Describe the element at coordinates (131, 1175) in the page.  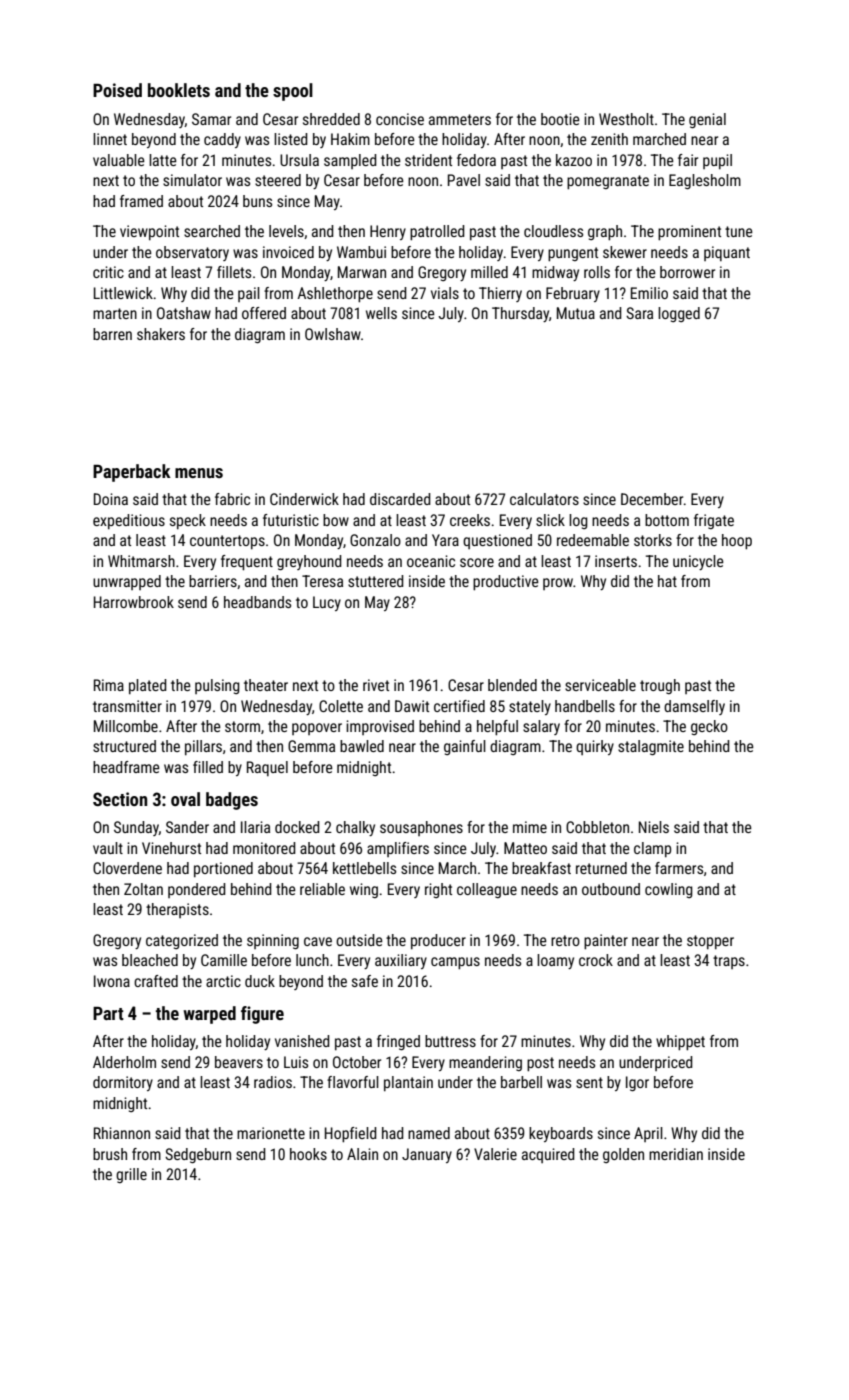
I see `grille` at that location.
